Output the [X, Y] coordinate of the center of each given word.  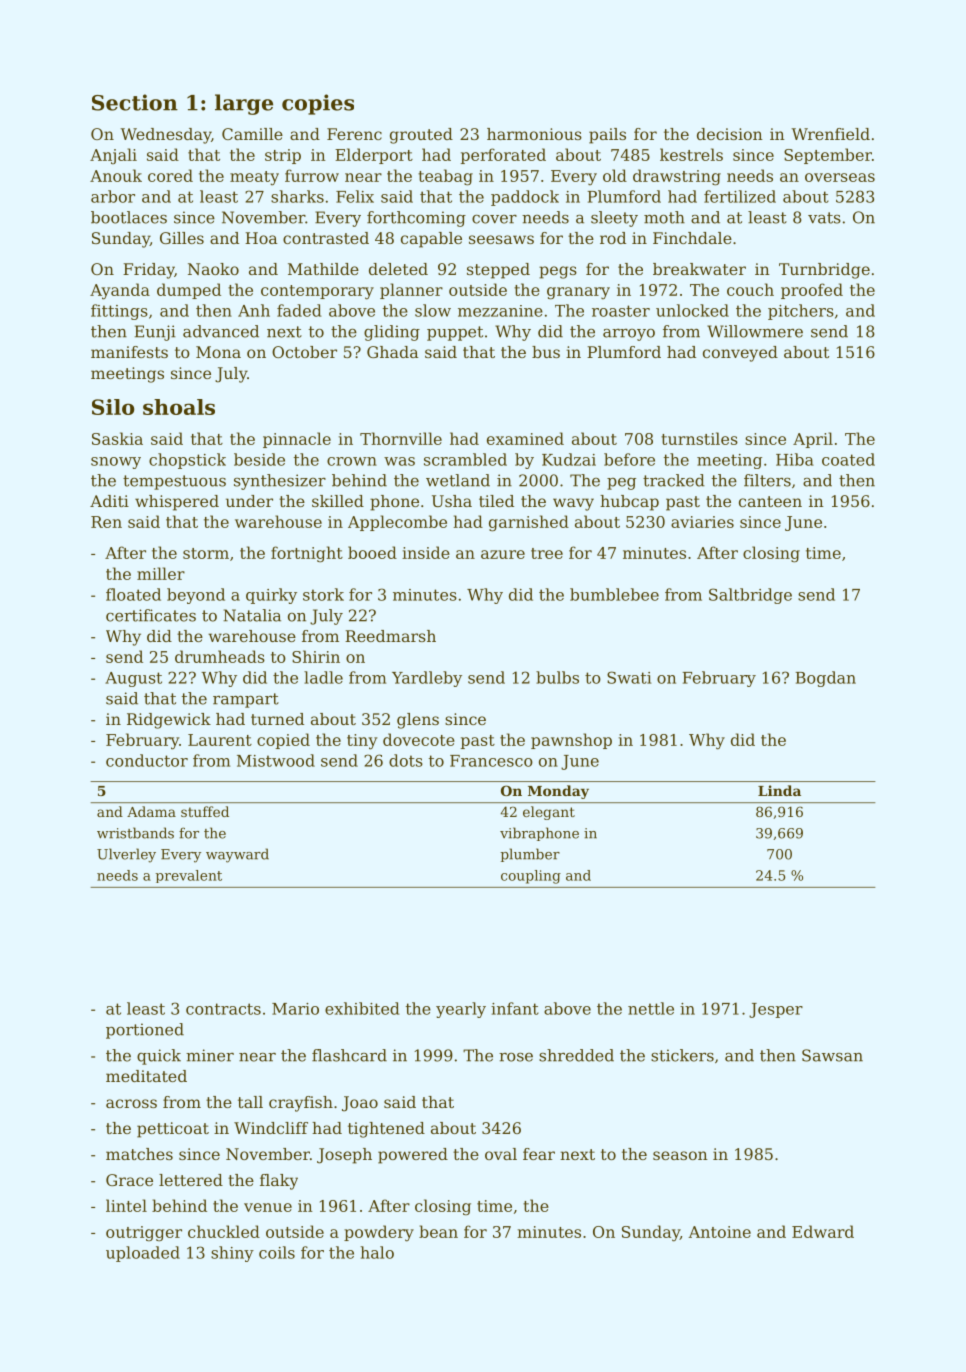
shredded [576, 1055]
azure [503, 554]
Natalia [252, 615]
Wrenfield [830, 134]
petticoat [173, 1130]
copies [318, 104]
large [244, 104]
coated [848, 459]
